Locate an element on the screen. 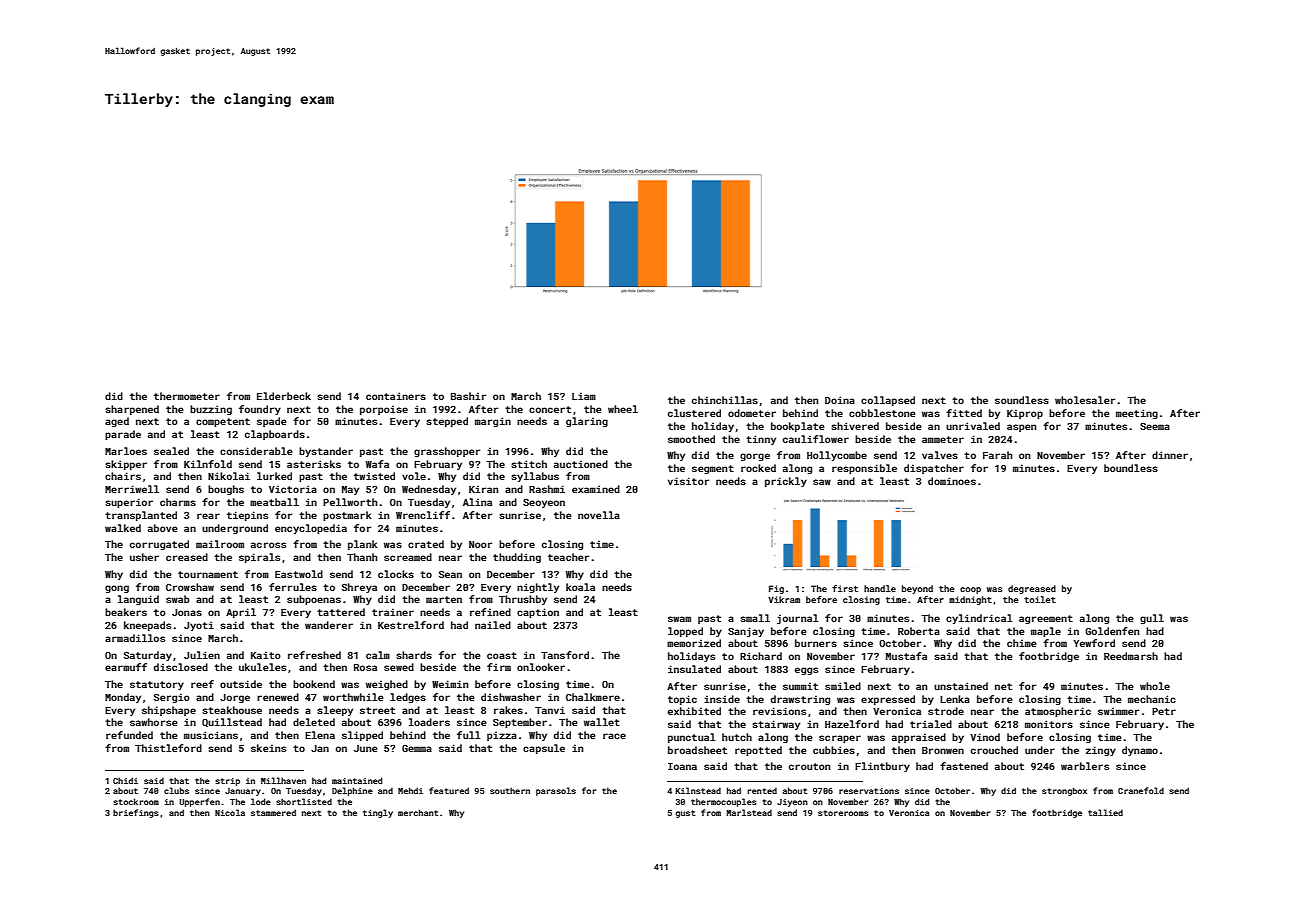 The height and width of the screenshot is (924, 1308). plank is located at coordinates (363, 545).
